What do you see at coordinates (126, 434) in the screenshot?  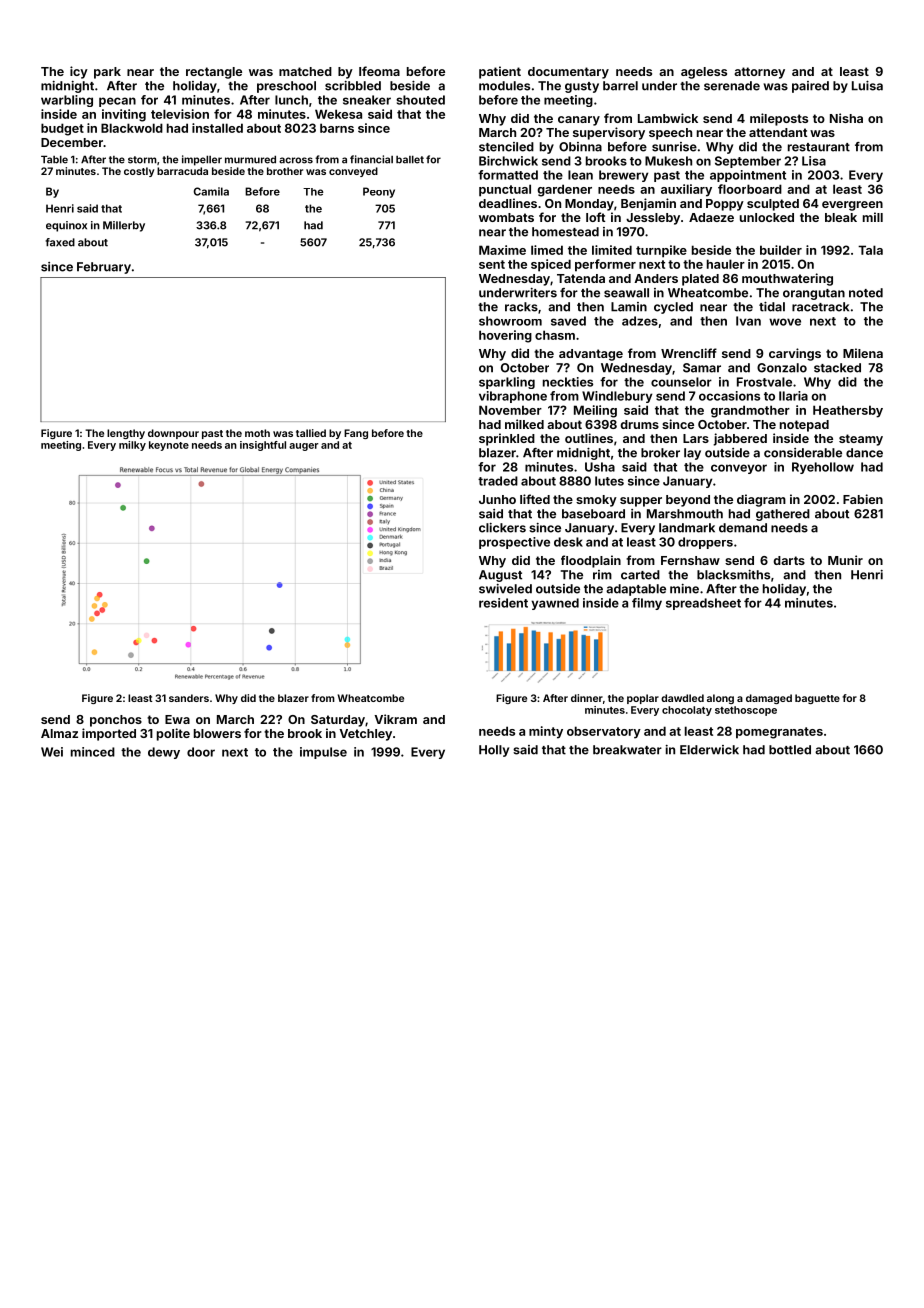 I see `lengthy` at bounding box center [126, 434].
